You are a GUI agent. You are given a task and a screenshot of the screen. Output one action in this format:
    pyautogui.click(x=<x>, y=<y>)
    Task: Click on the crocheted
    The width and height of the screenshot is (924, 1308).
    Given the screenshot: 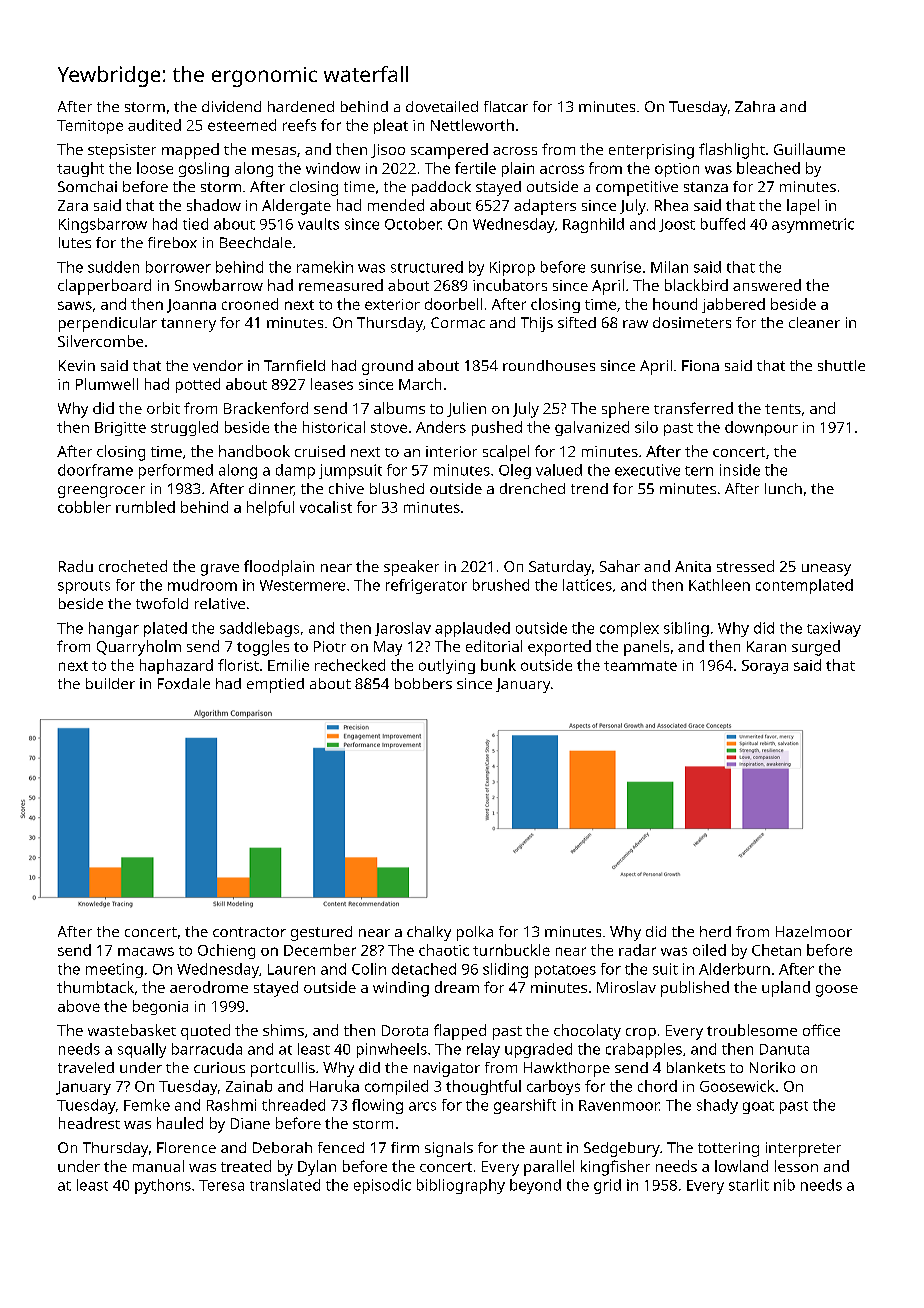 What is the action you would take?
    pyautogui.click(x=133, y=566)
